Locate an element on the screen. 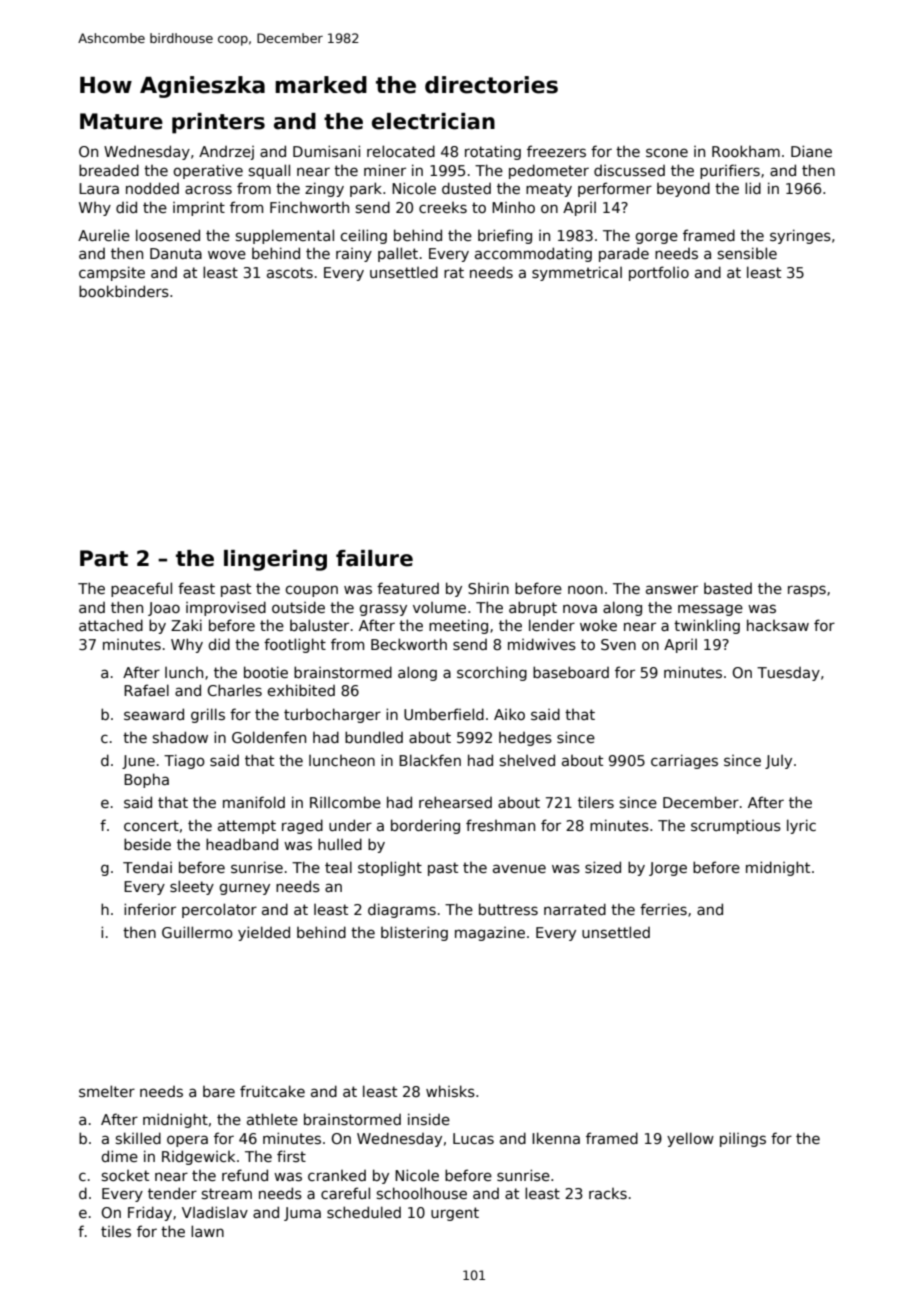 The width and height of the screenshot is (924, 1308). printers is located at coordinates (218, 123).
